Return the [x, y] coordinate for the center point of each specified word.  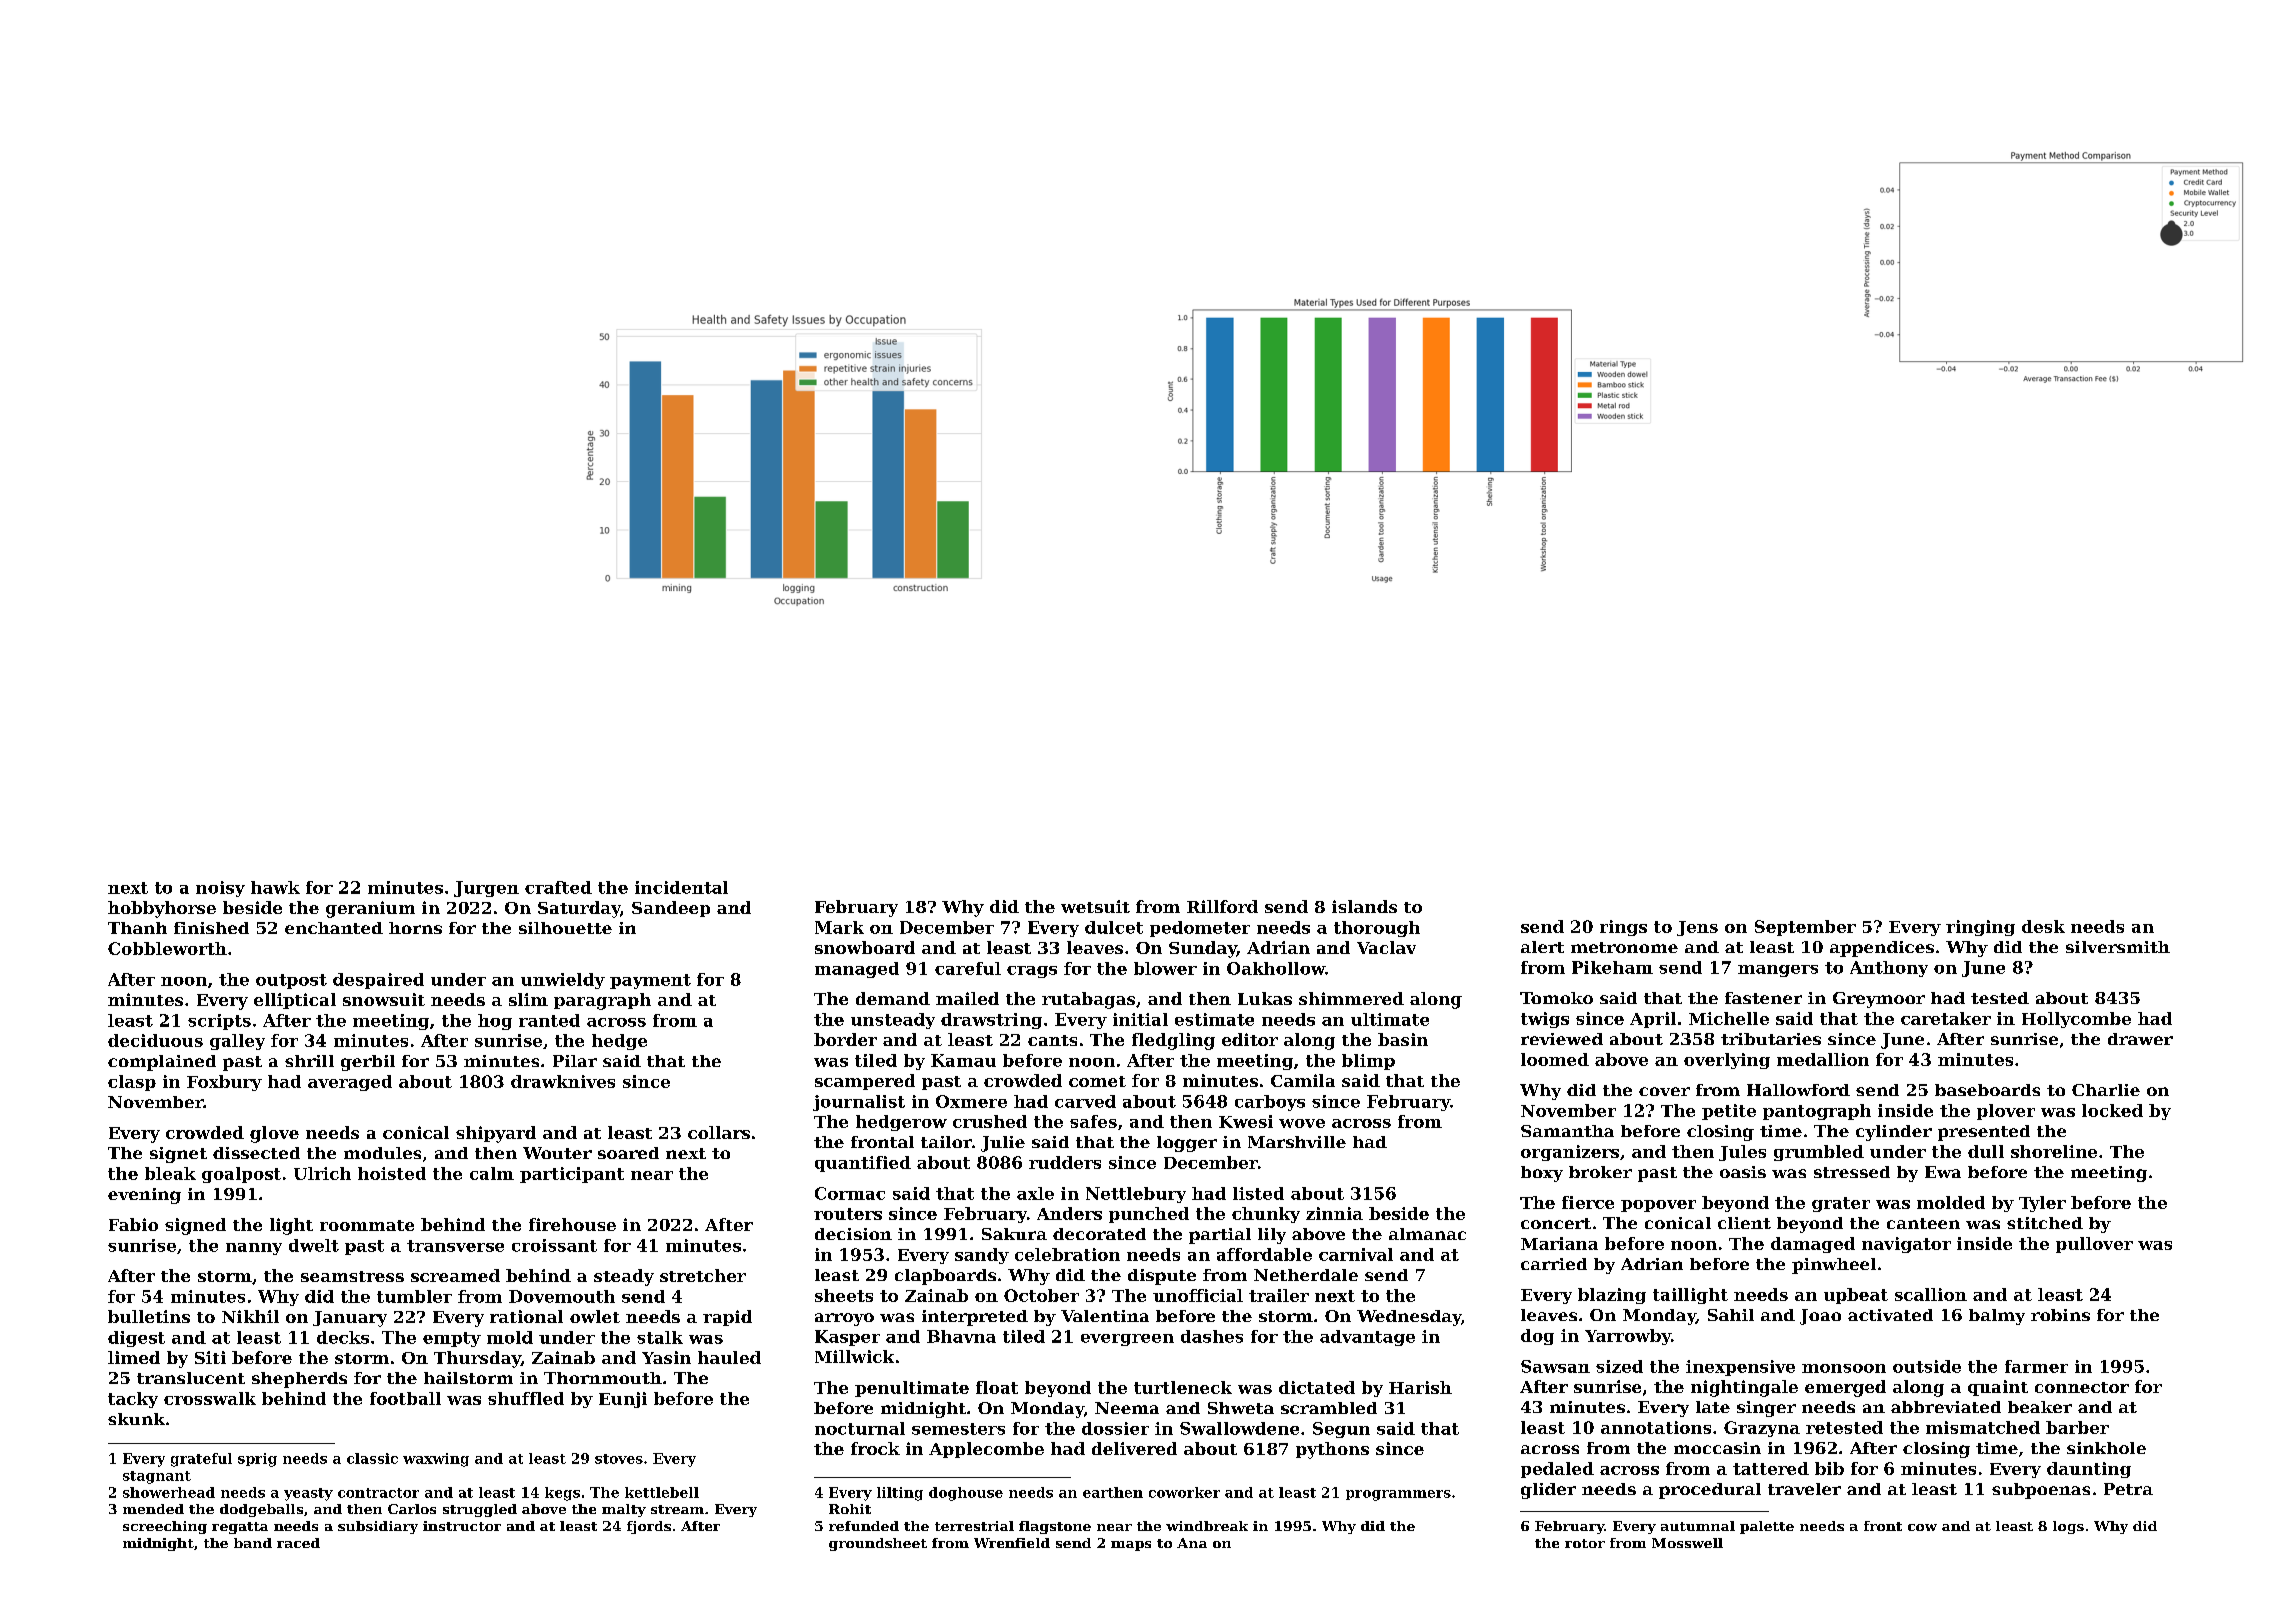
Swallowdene [1239, 1428]
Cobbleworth [167, 948]
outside [1927, 1366]
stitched [2045, 1223]
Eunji [623, 1400]
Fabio [133, 1224]
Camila [1303, 1080]
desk [2043, 926]
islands [1364, 906]
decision [853, 1234]
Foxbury [224, 1083]
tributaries [1771, 1039]
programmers [1398, 1495]
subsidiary [378, 1527]
